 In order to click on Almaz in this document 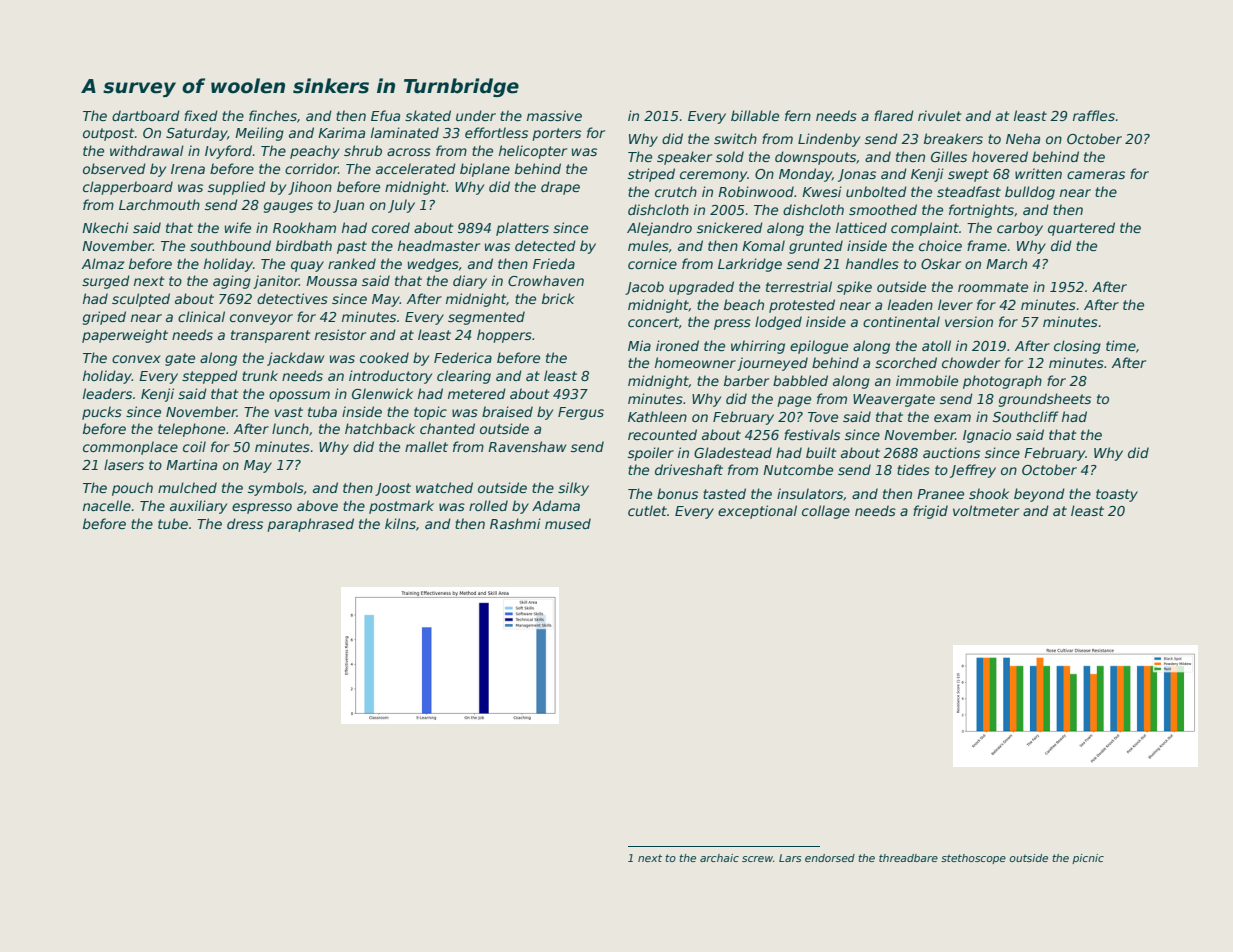, I will do `click(103, 263)`.
